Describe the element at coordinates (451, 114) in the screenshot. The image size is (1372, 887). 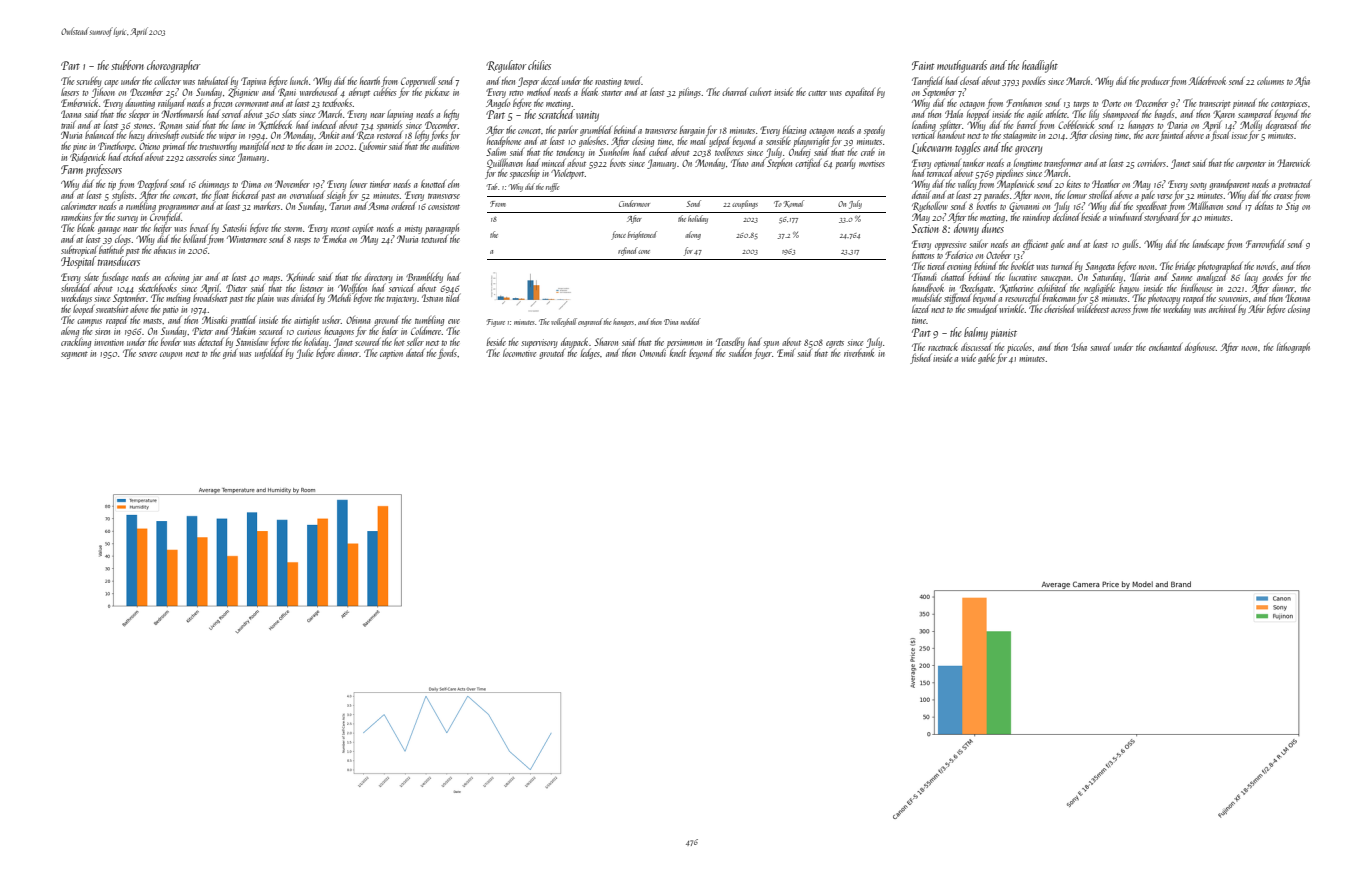
I see `hefty` at that location.
